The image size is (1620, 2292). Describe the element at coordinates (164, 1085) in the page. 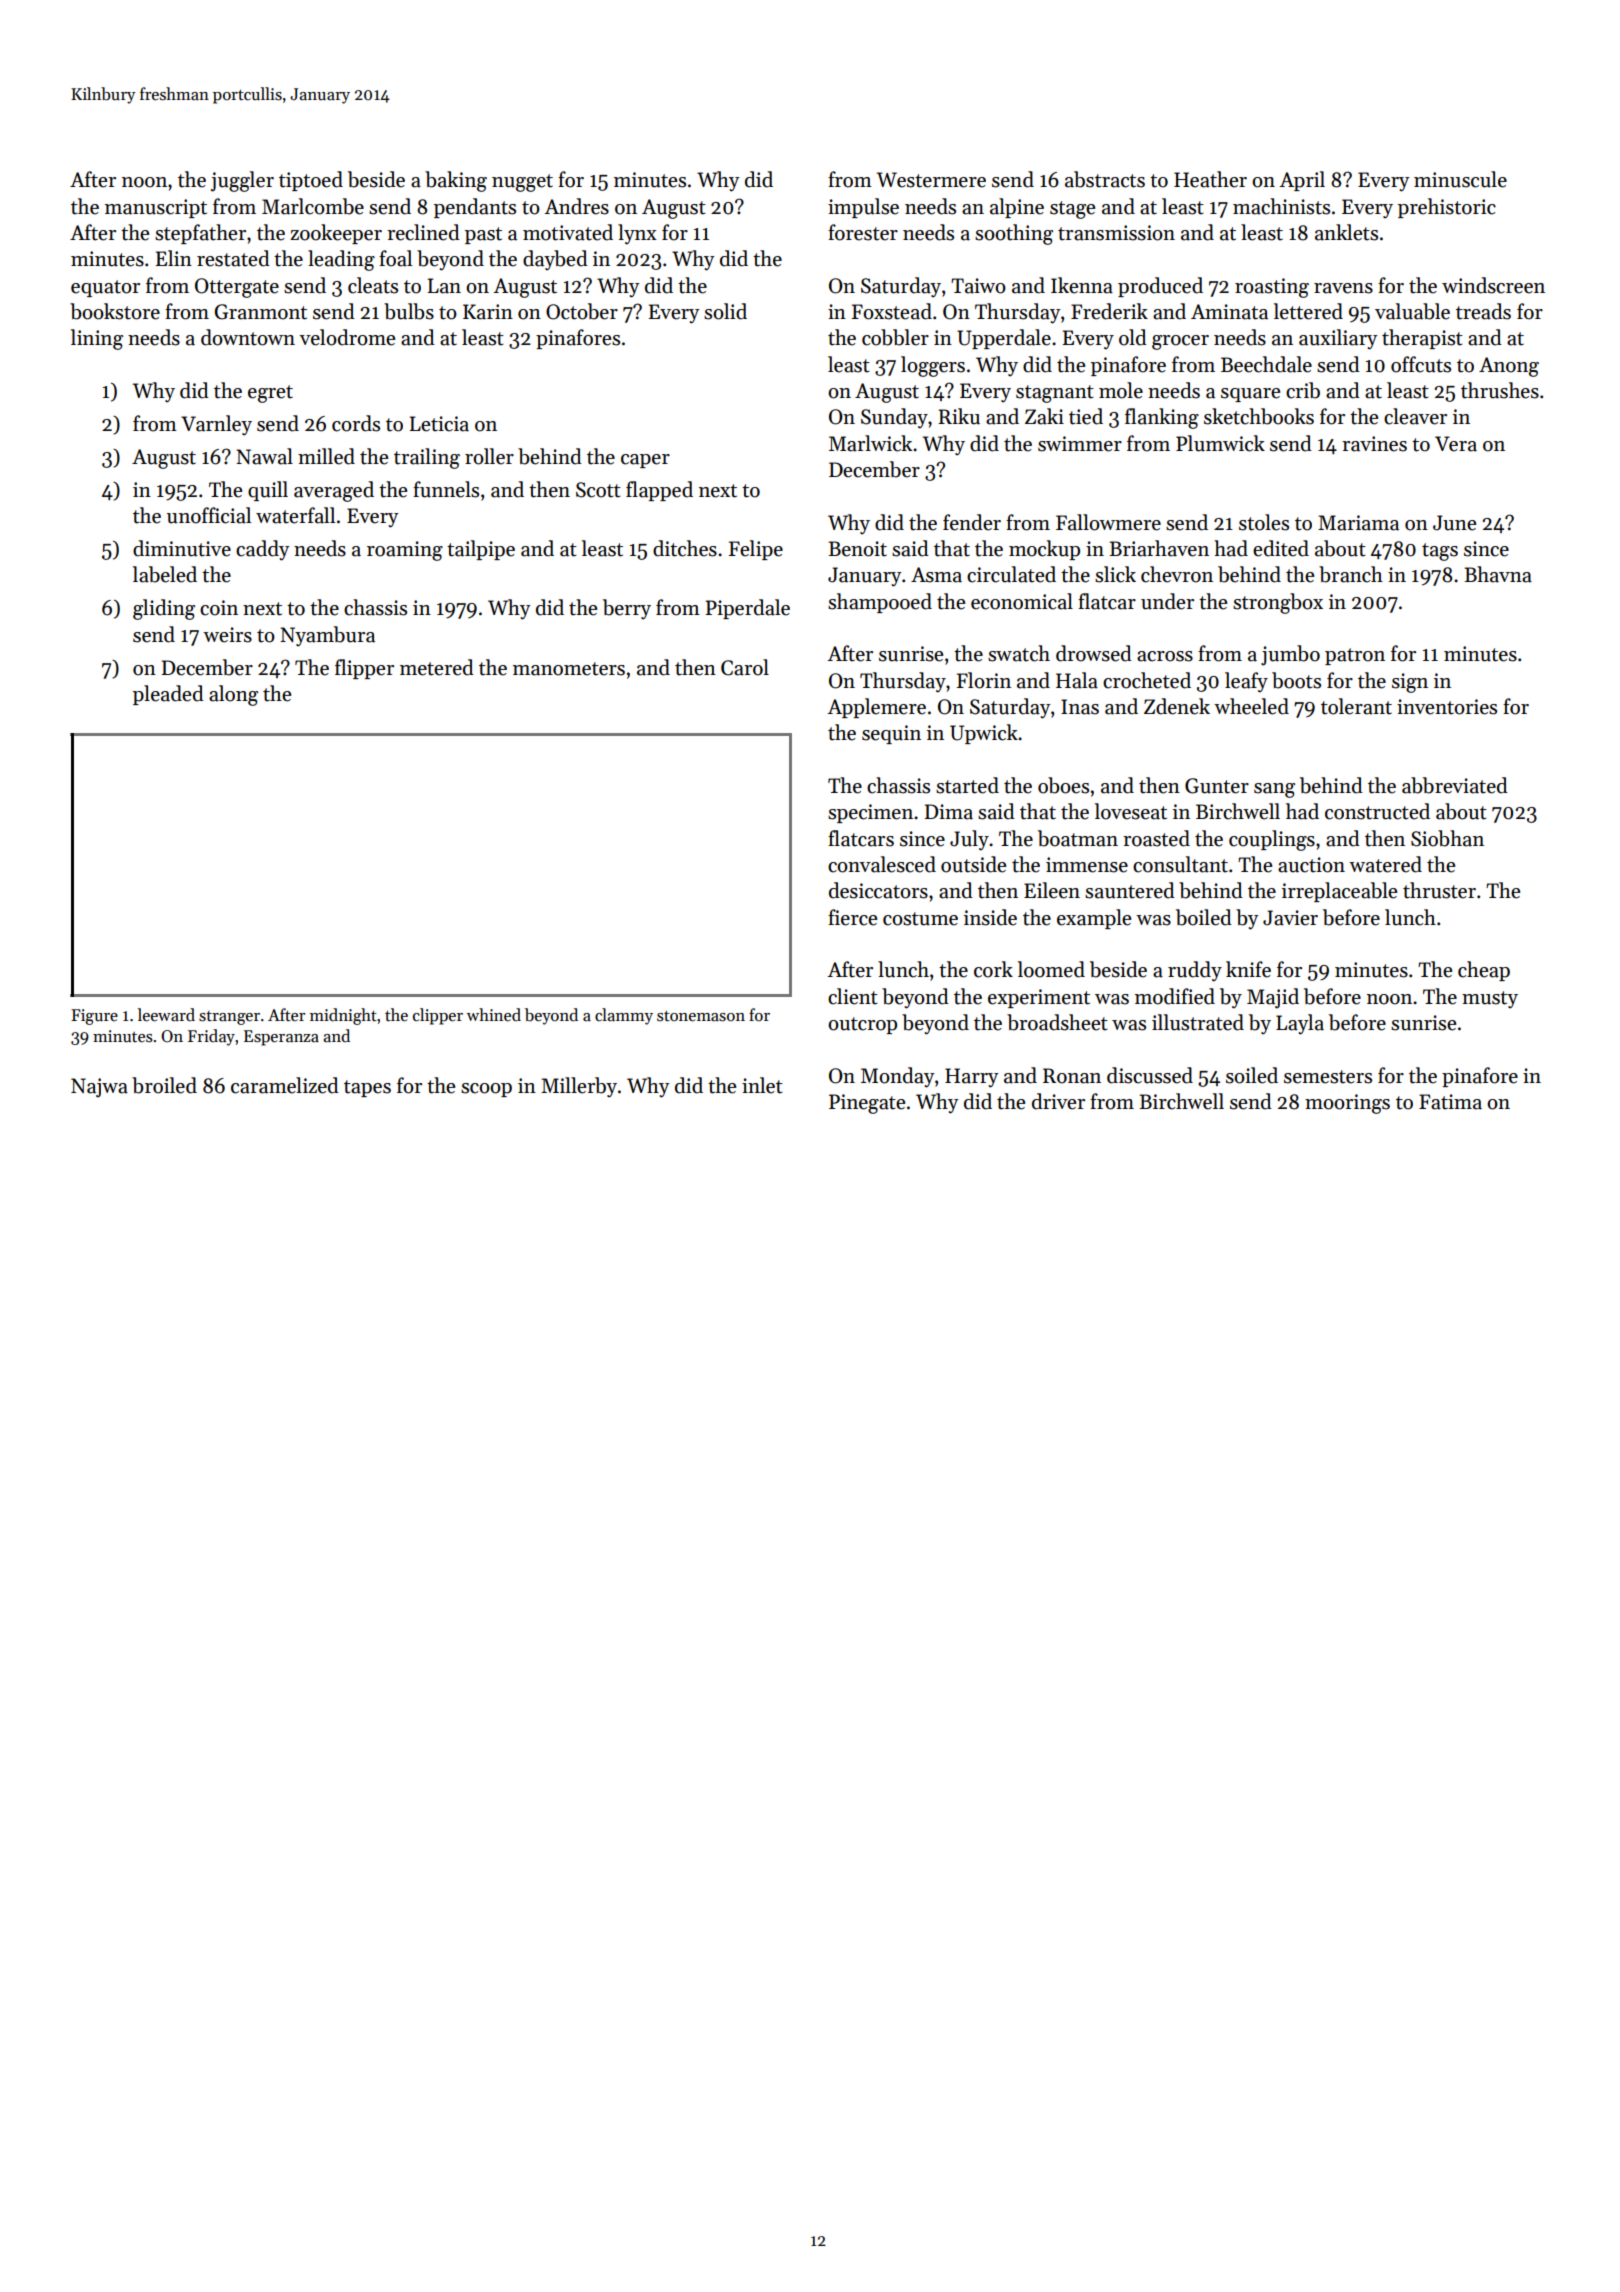

I see `broiled` at that location.
